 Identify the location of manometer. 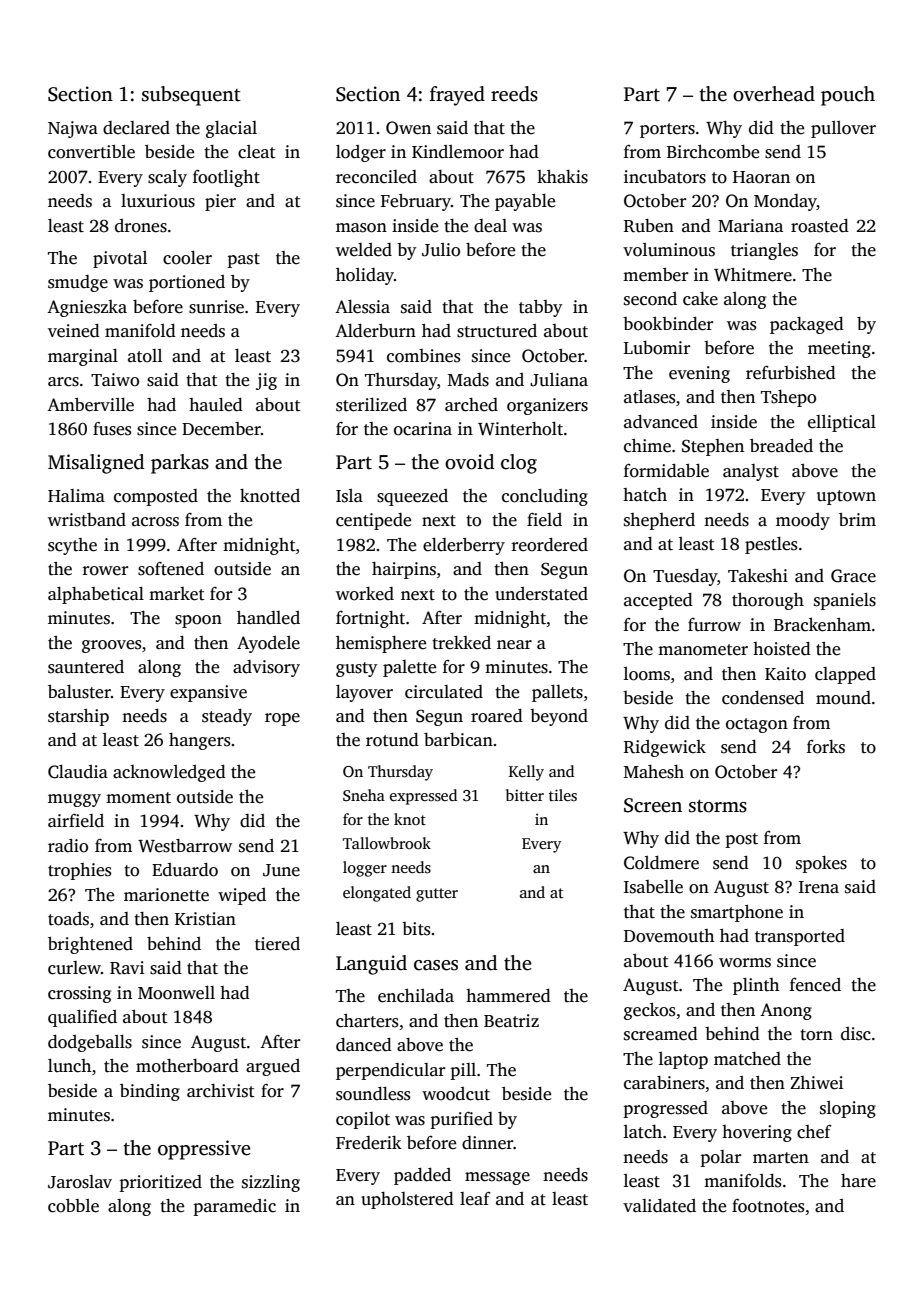
(703, 650).
